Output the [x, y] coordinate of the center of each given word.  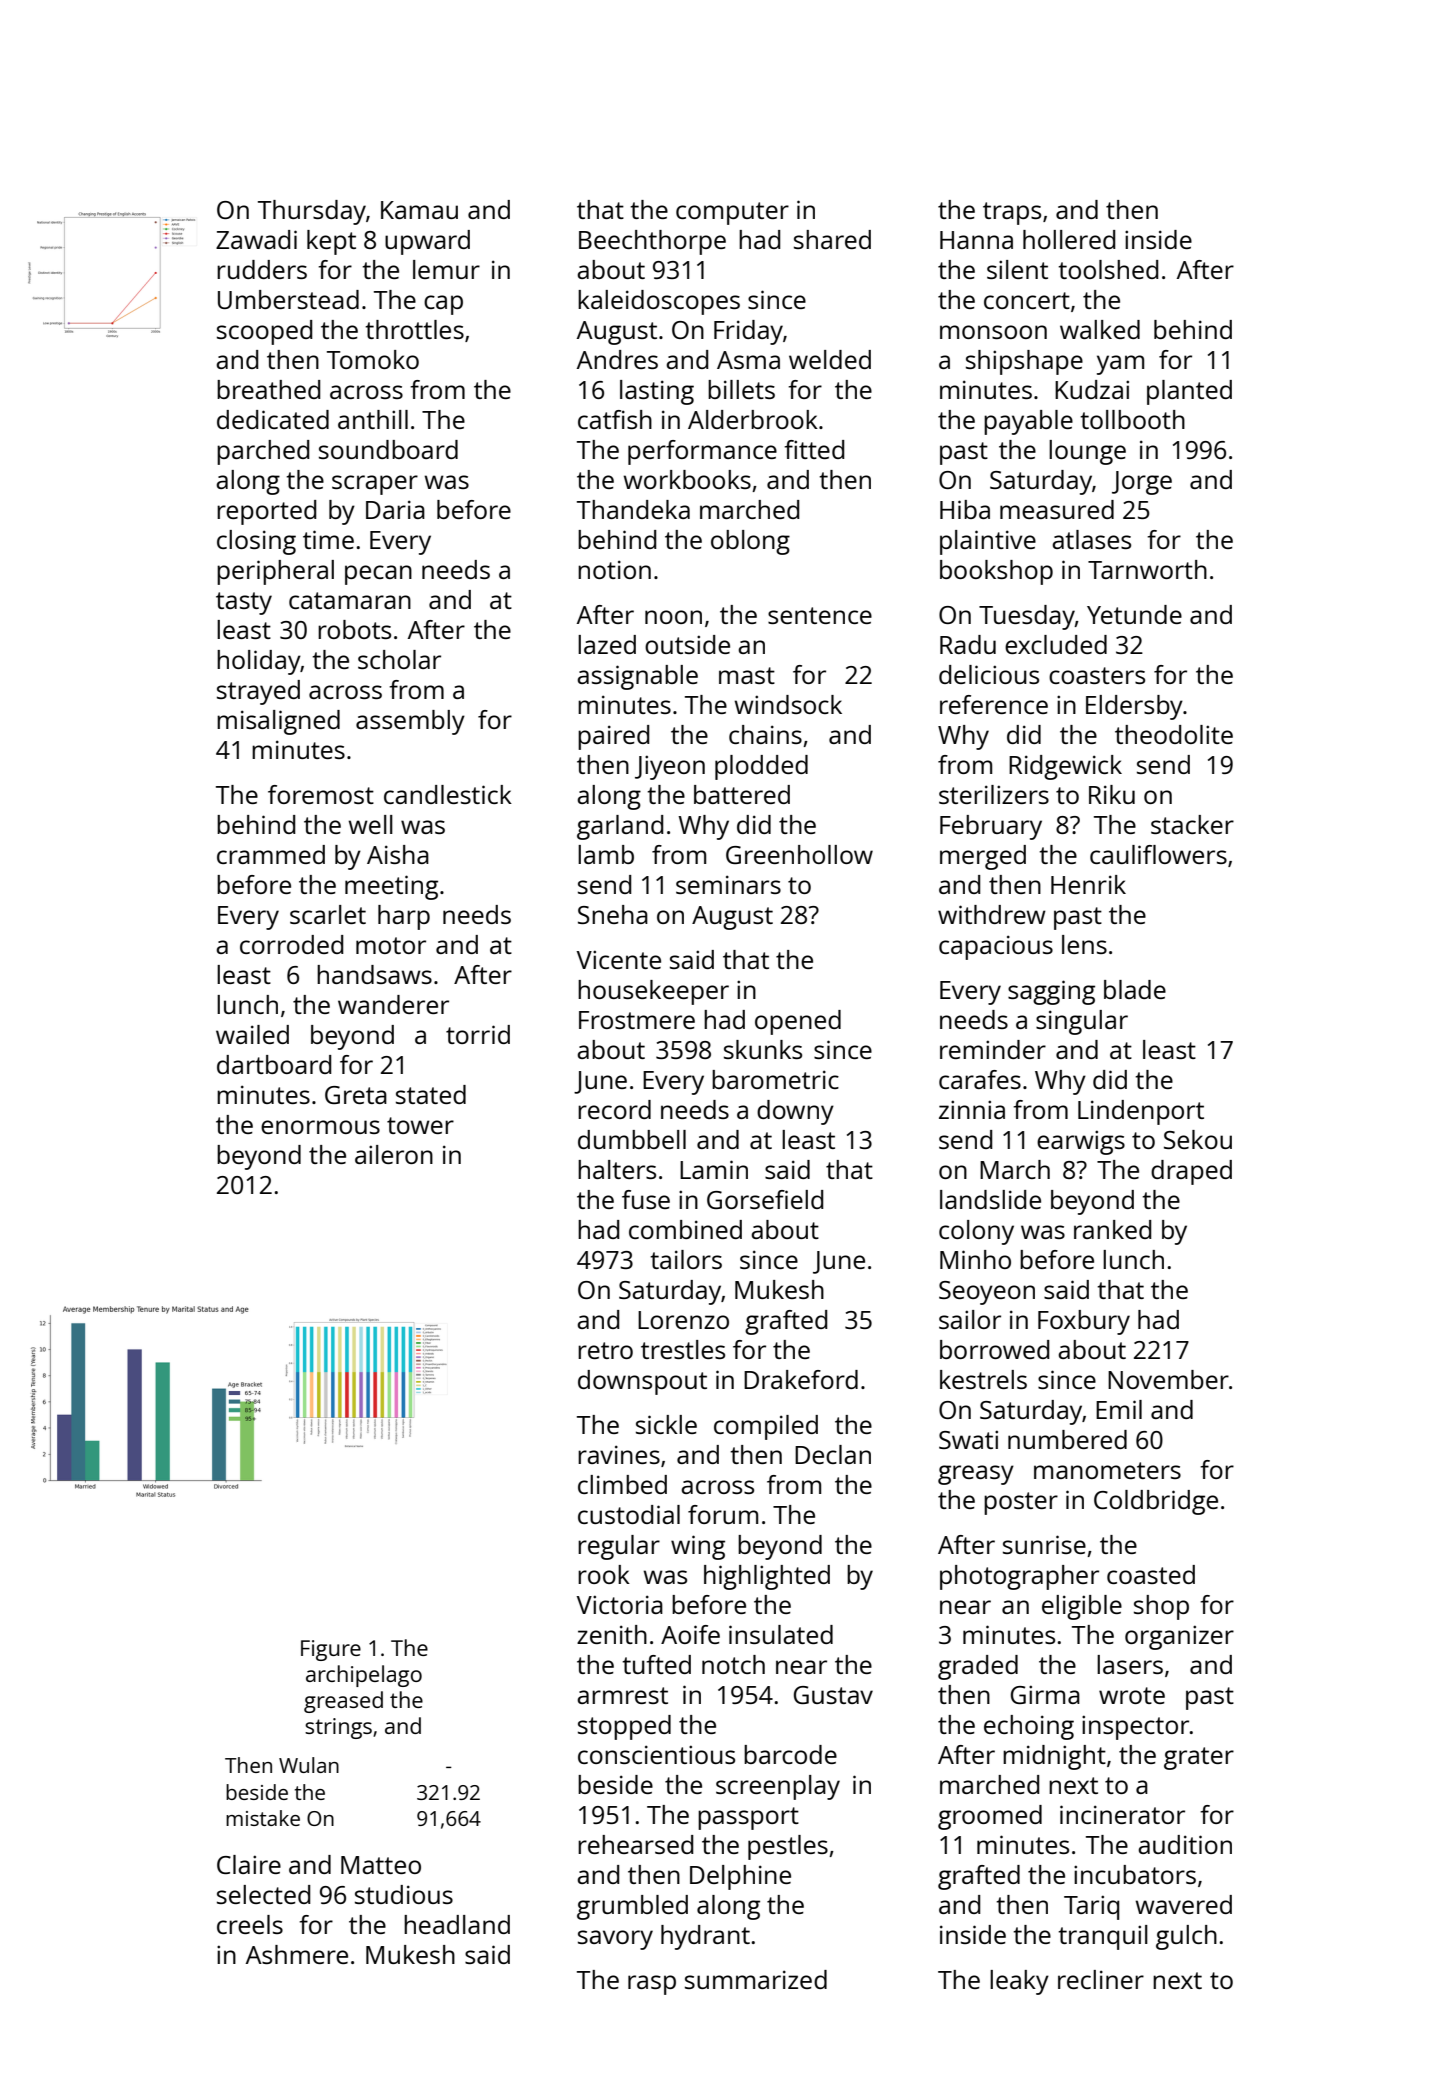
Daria [395, 509]
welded [830, 359]
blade [1135, 989]
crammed [271, 854]
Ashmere [297, 1954]
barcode [790, 1754]
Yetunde [1134, 614]
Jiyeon [670, 767]
